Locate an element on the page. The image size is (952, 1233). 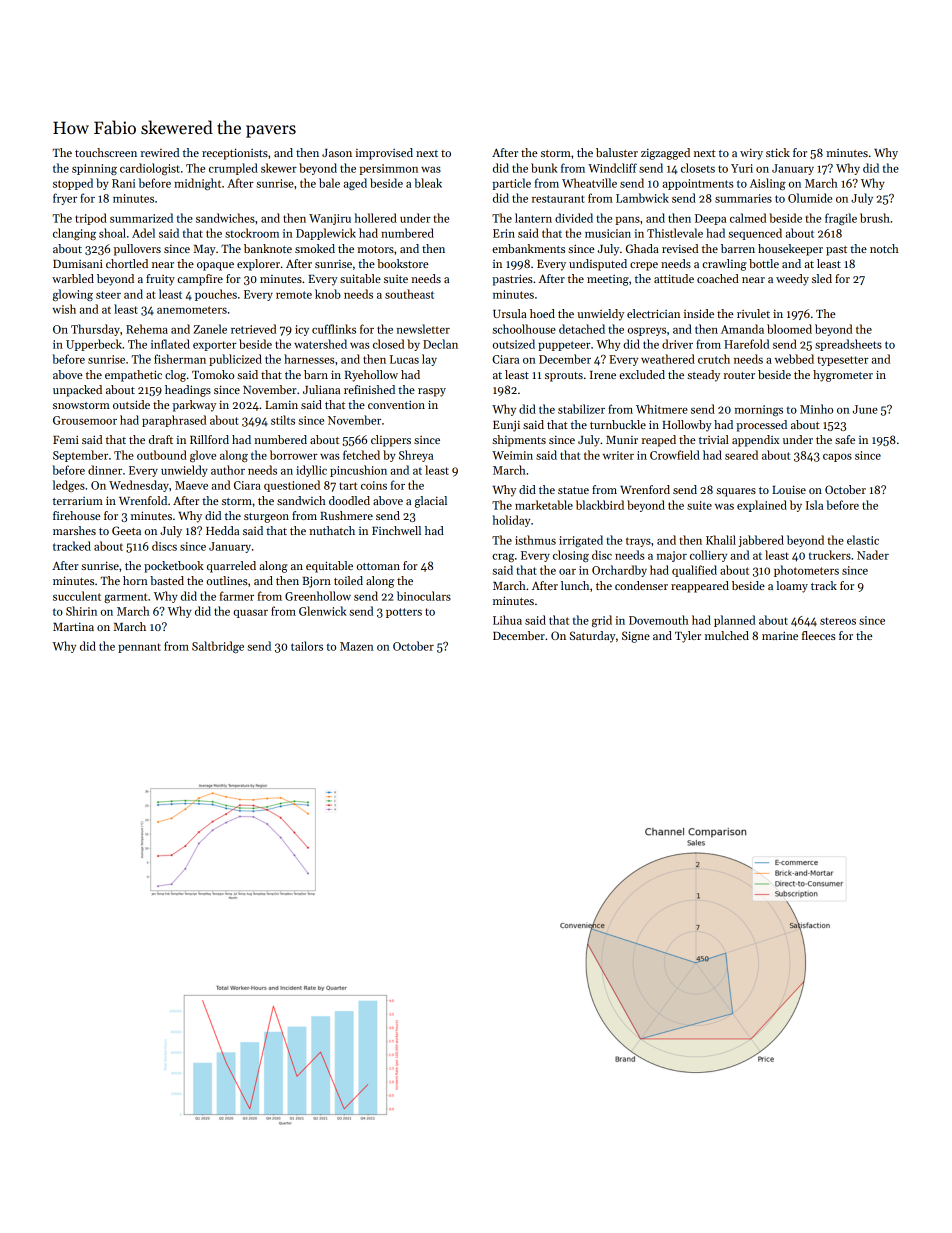
weedy is located at coordinates (792, 280).
